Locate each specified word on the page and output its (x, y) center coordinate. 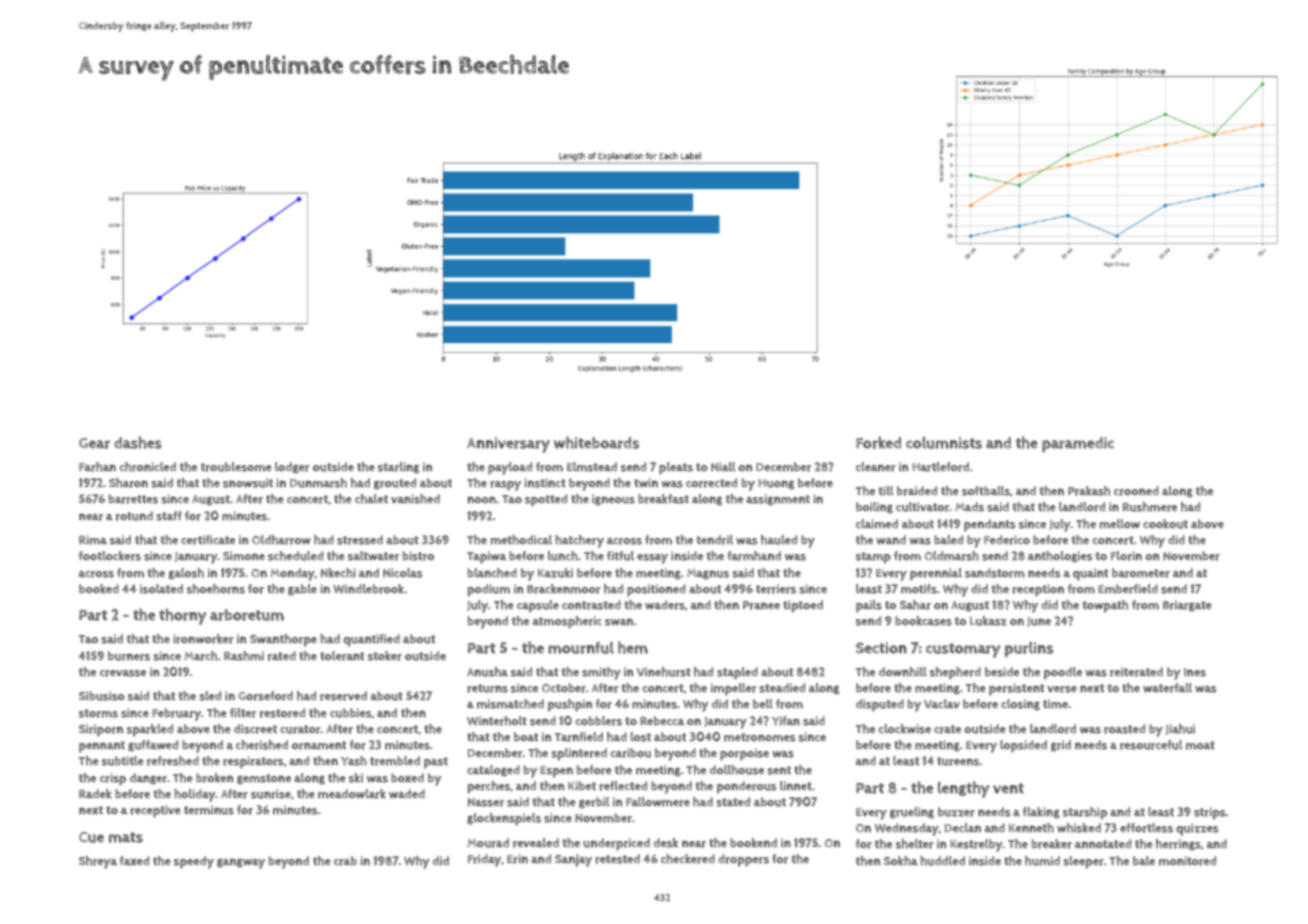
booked (99, 589)
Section (881, 648)
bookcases (923, 621)
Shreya (98, 862)
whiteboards (596, 442)
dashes (138, 442)
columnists (944, 443)
